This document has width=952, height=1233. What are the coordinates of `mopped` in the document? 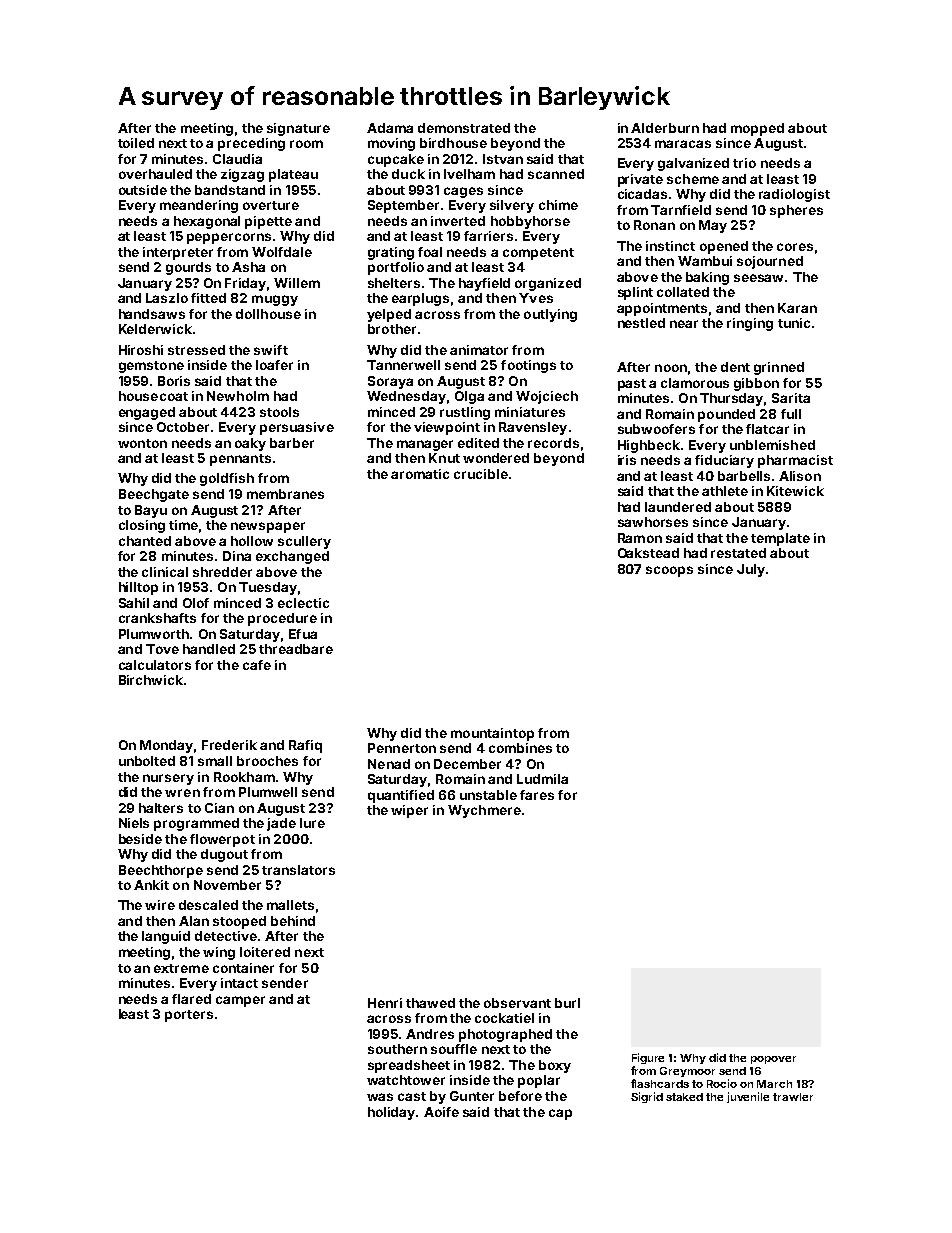 It's located at (757, 129).
